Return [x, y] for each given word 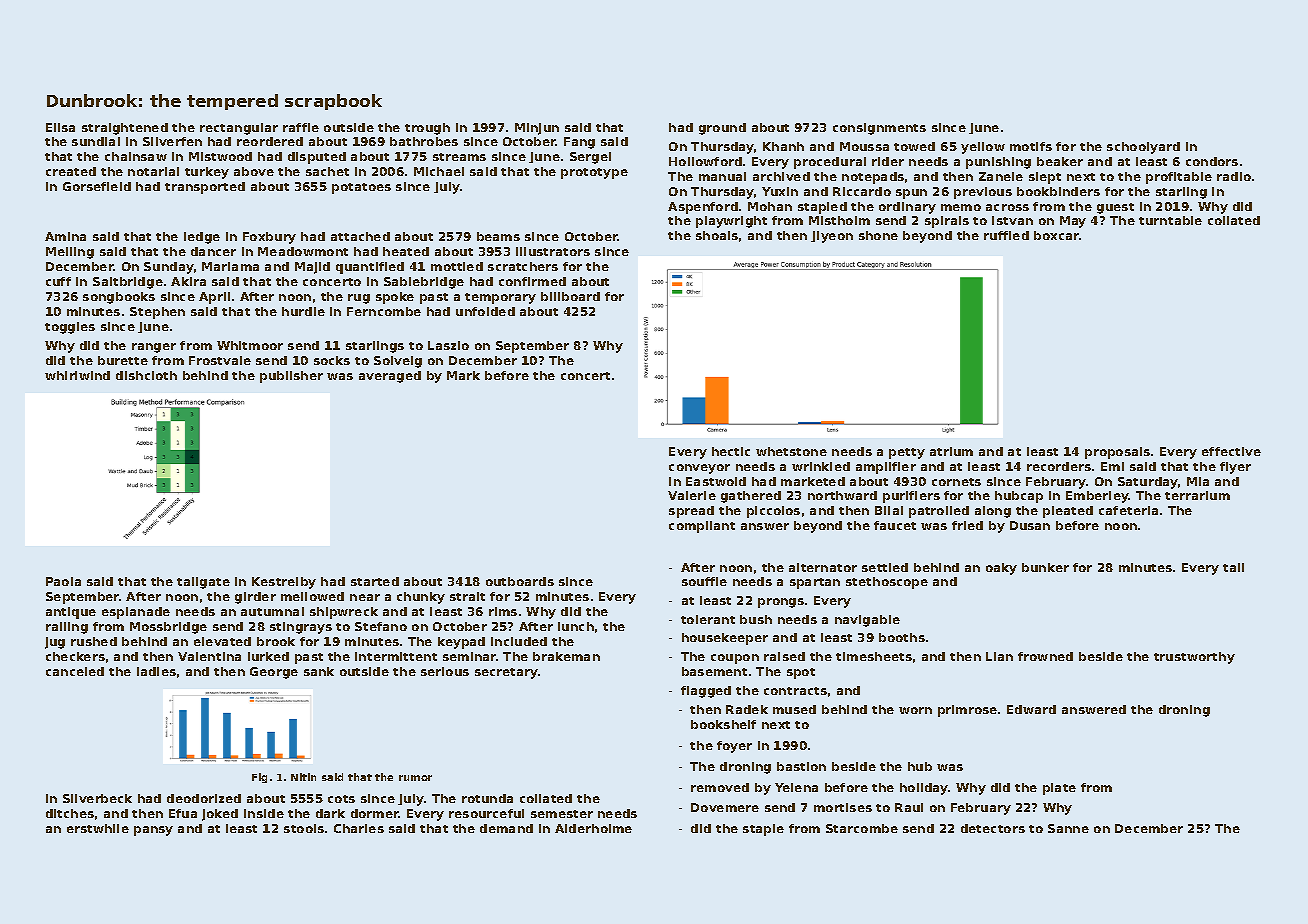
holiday [924, 789]
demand [506, 828]
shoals [717, 235]
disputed [317, 158]
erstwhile [98, 828]
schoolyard [1143, 148]
